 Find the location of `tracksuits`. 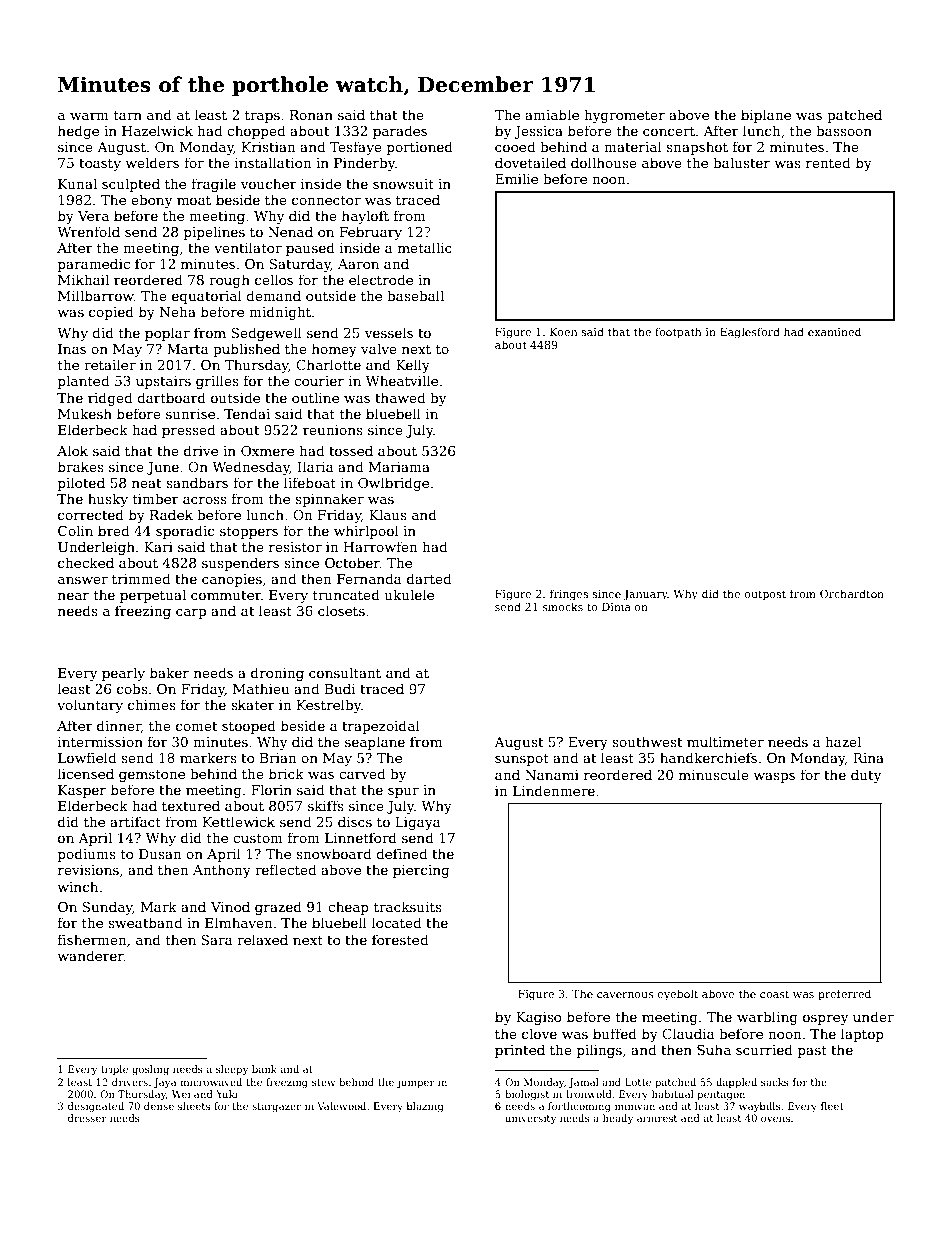

tracksuits is located at coordinates (408, 906).
